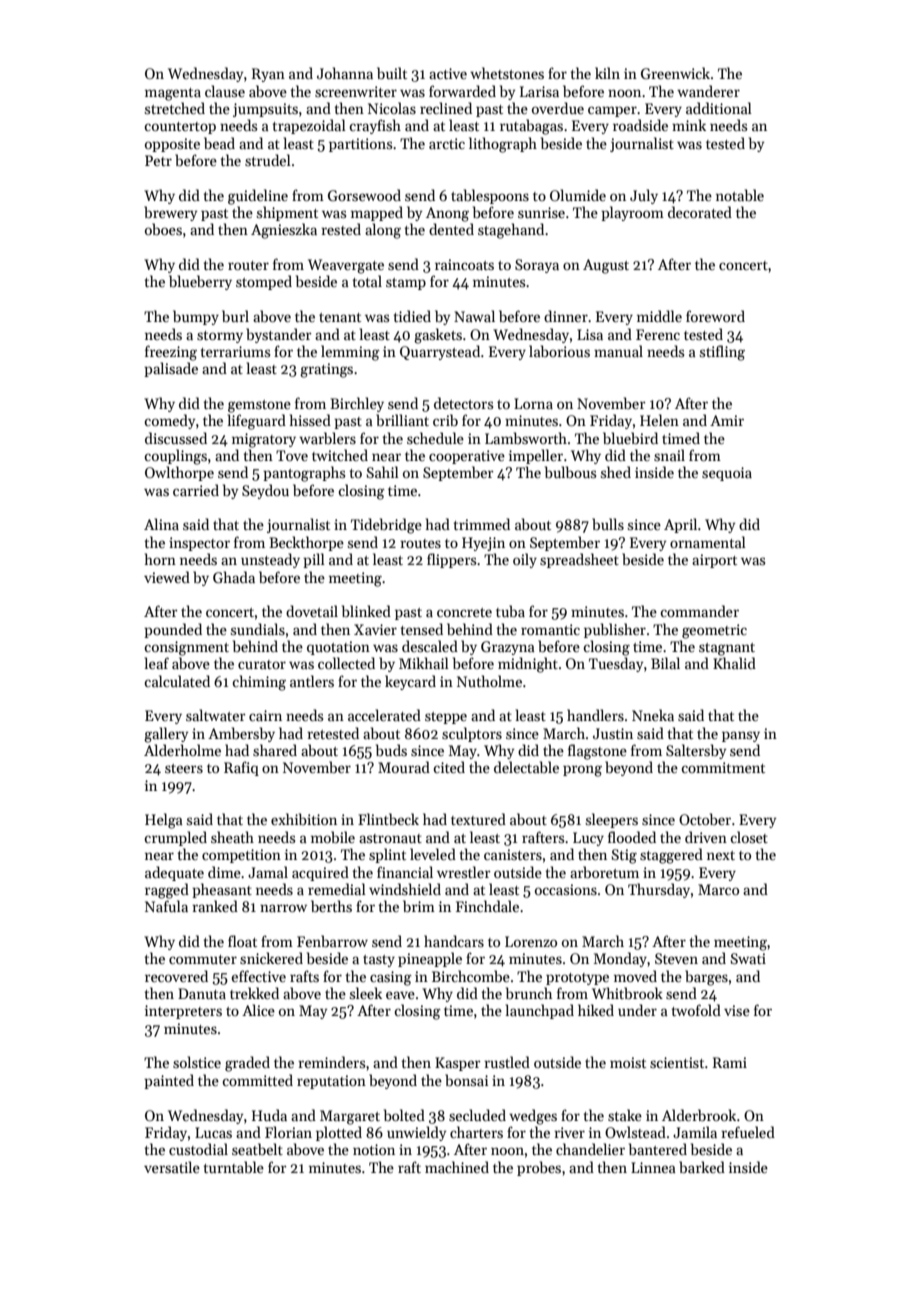 Image resolution: width=924 pixels, height=1314 pixels. What do you see at coordinates (175, 838) in the document?
I see `crumpled` at bounding box center [175, 838].
